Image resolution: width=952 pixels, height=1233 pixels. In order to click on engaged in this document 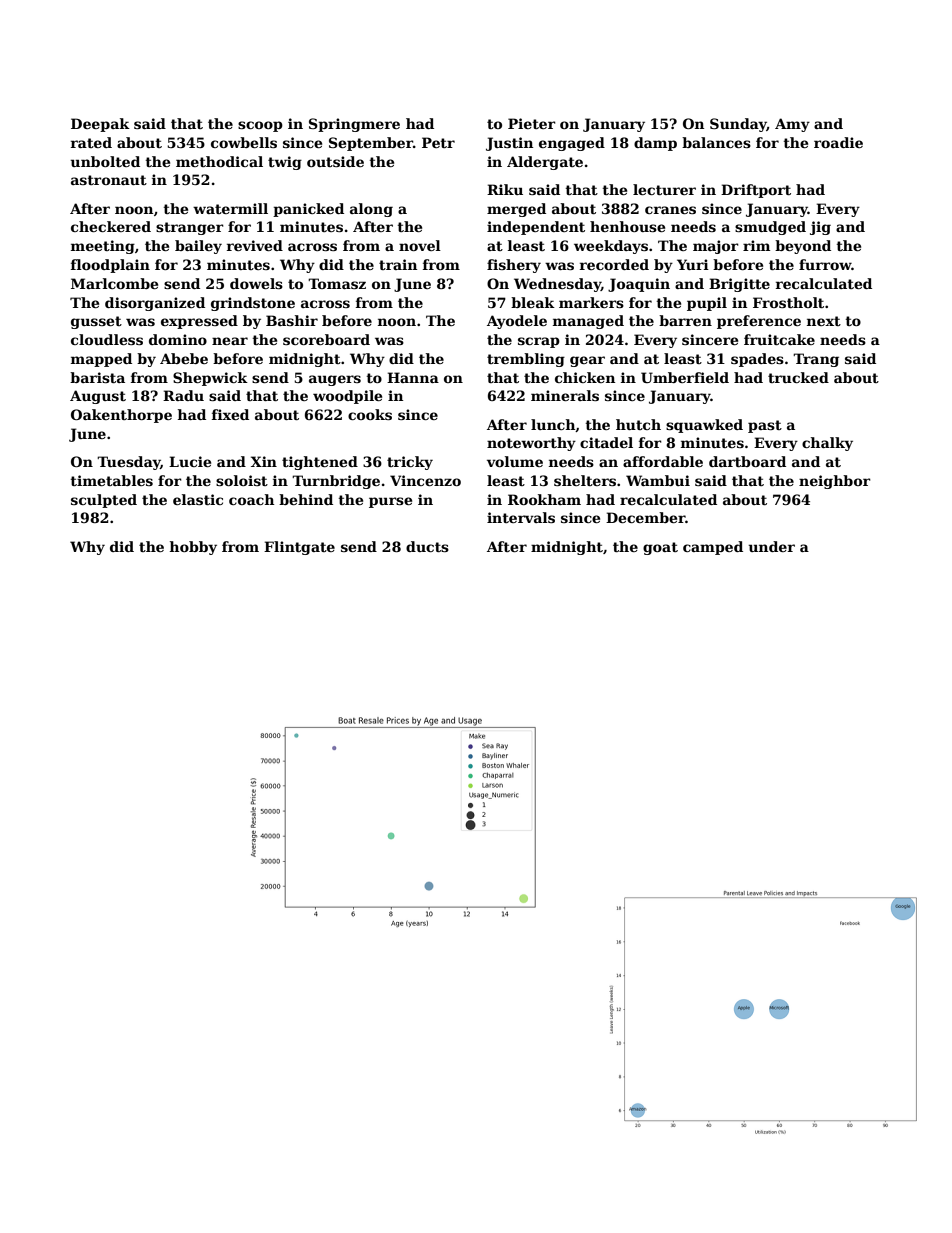, I will do `click(572, 144)`.
